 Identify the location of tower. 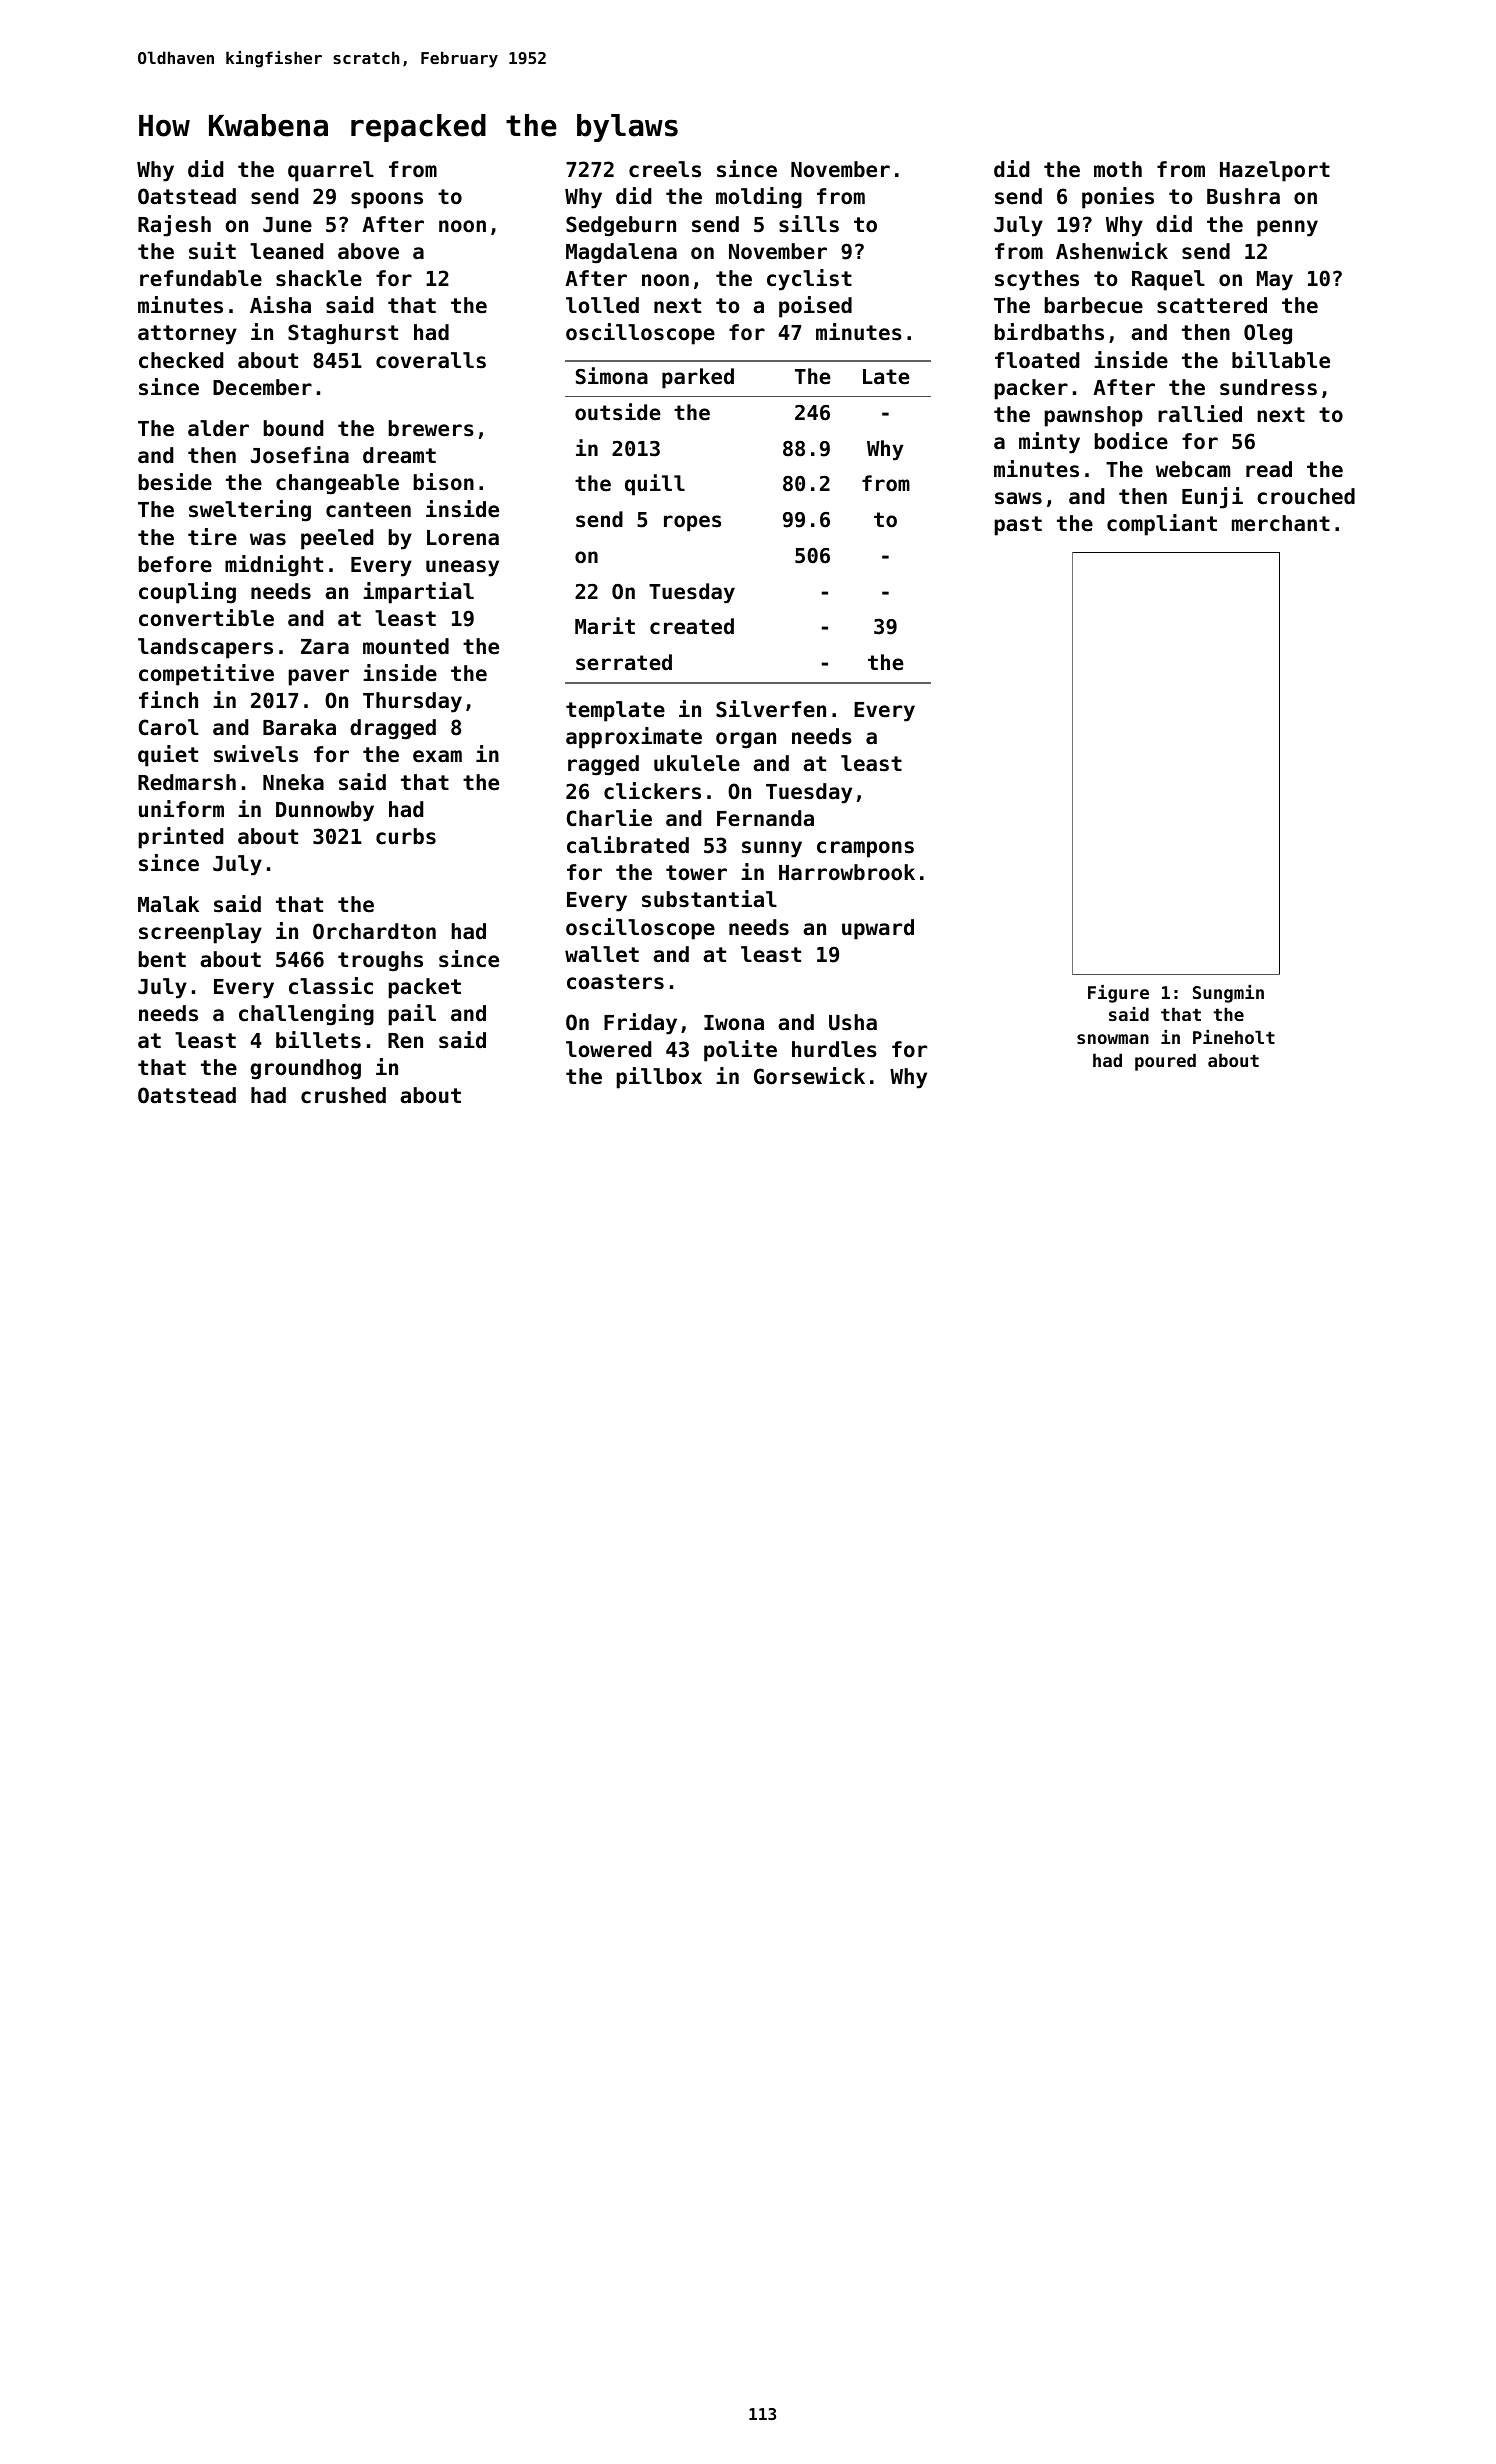
(696, 873).
